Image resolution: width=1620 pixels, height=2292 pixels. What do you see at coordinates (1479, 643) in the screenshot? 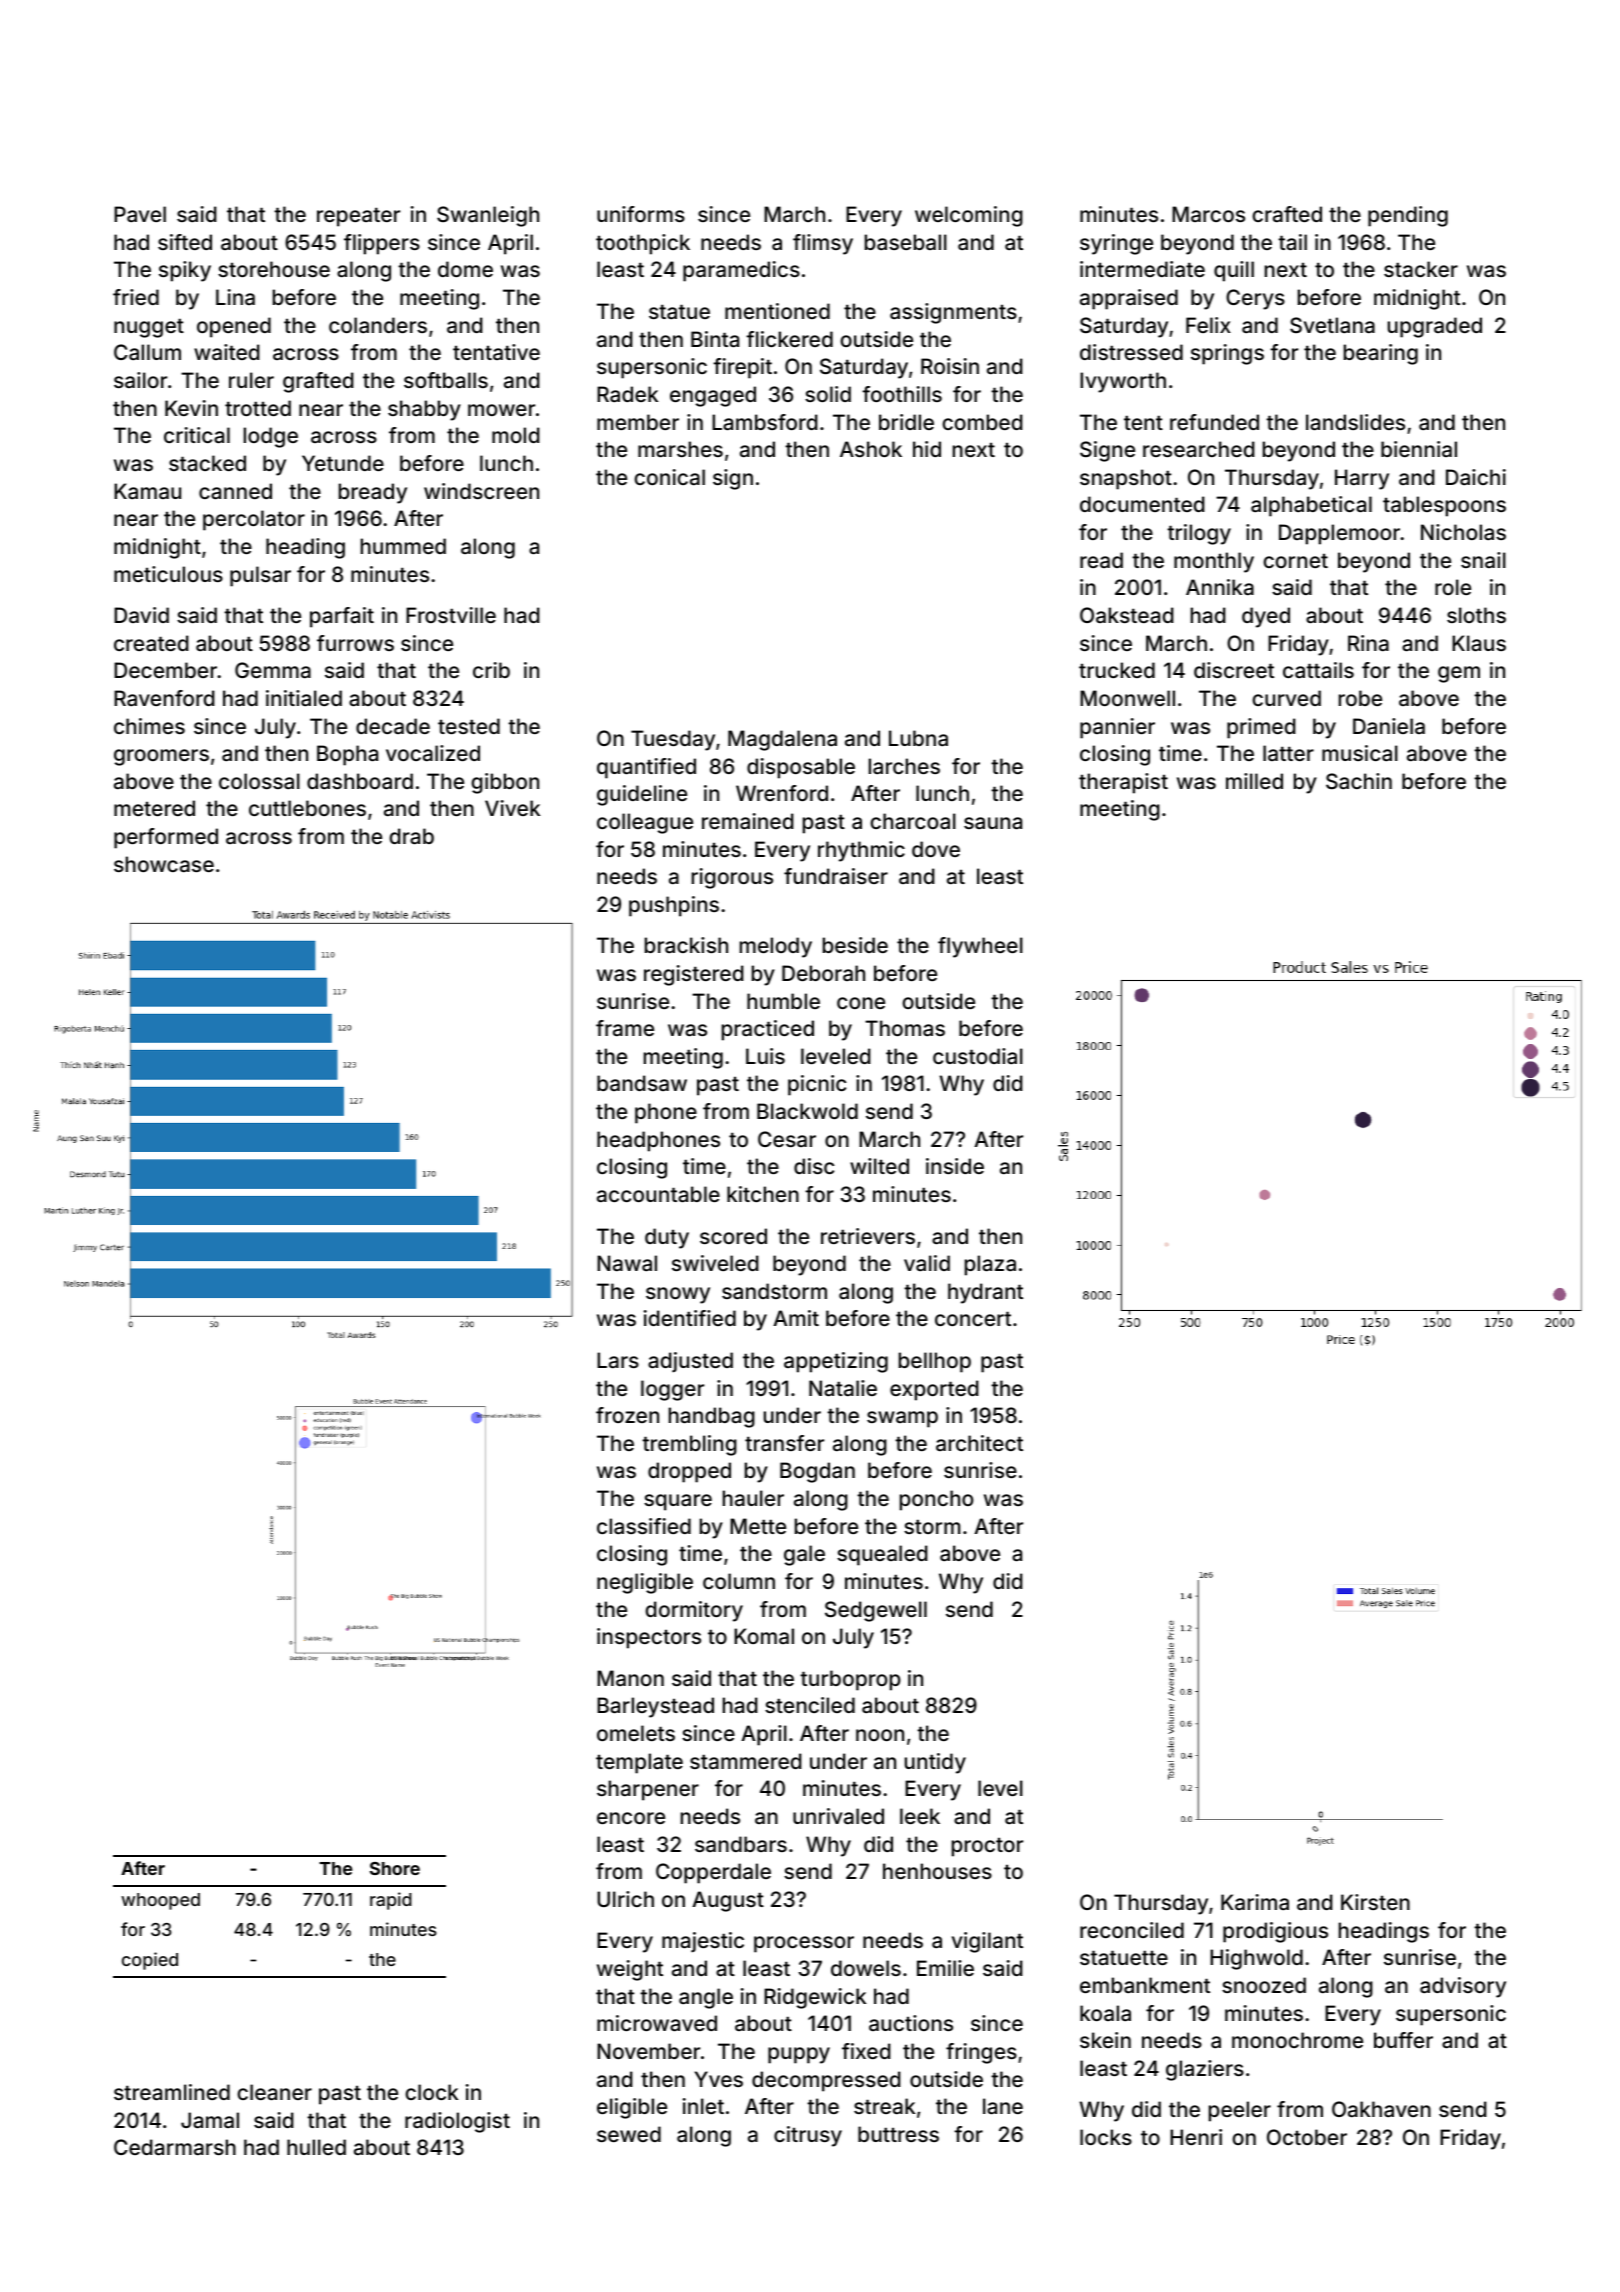
I see `Klaus` at bounding box center [1479, 643].
